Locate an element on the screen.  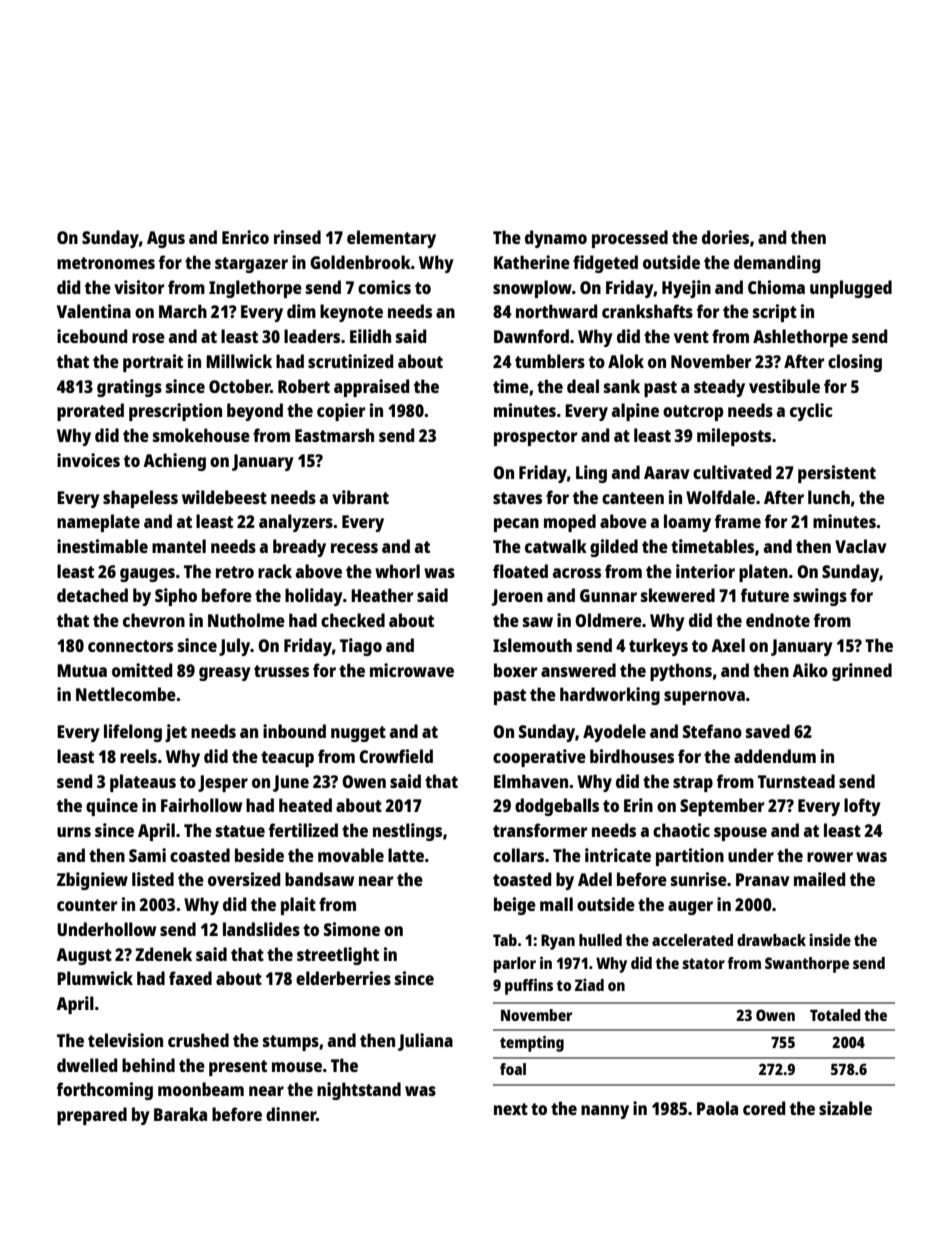
vent is located at coordinates (691, 337).
